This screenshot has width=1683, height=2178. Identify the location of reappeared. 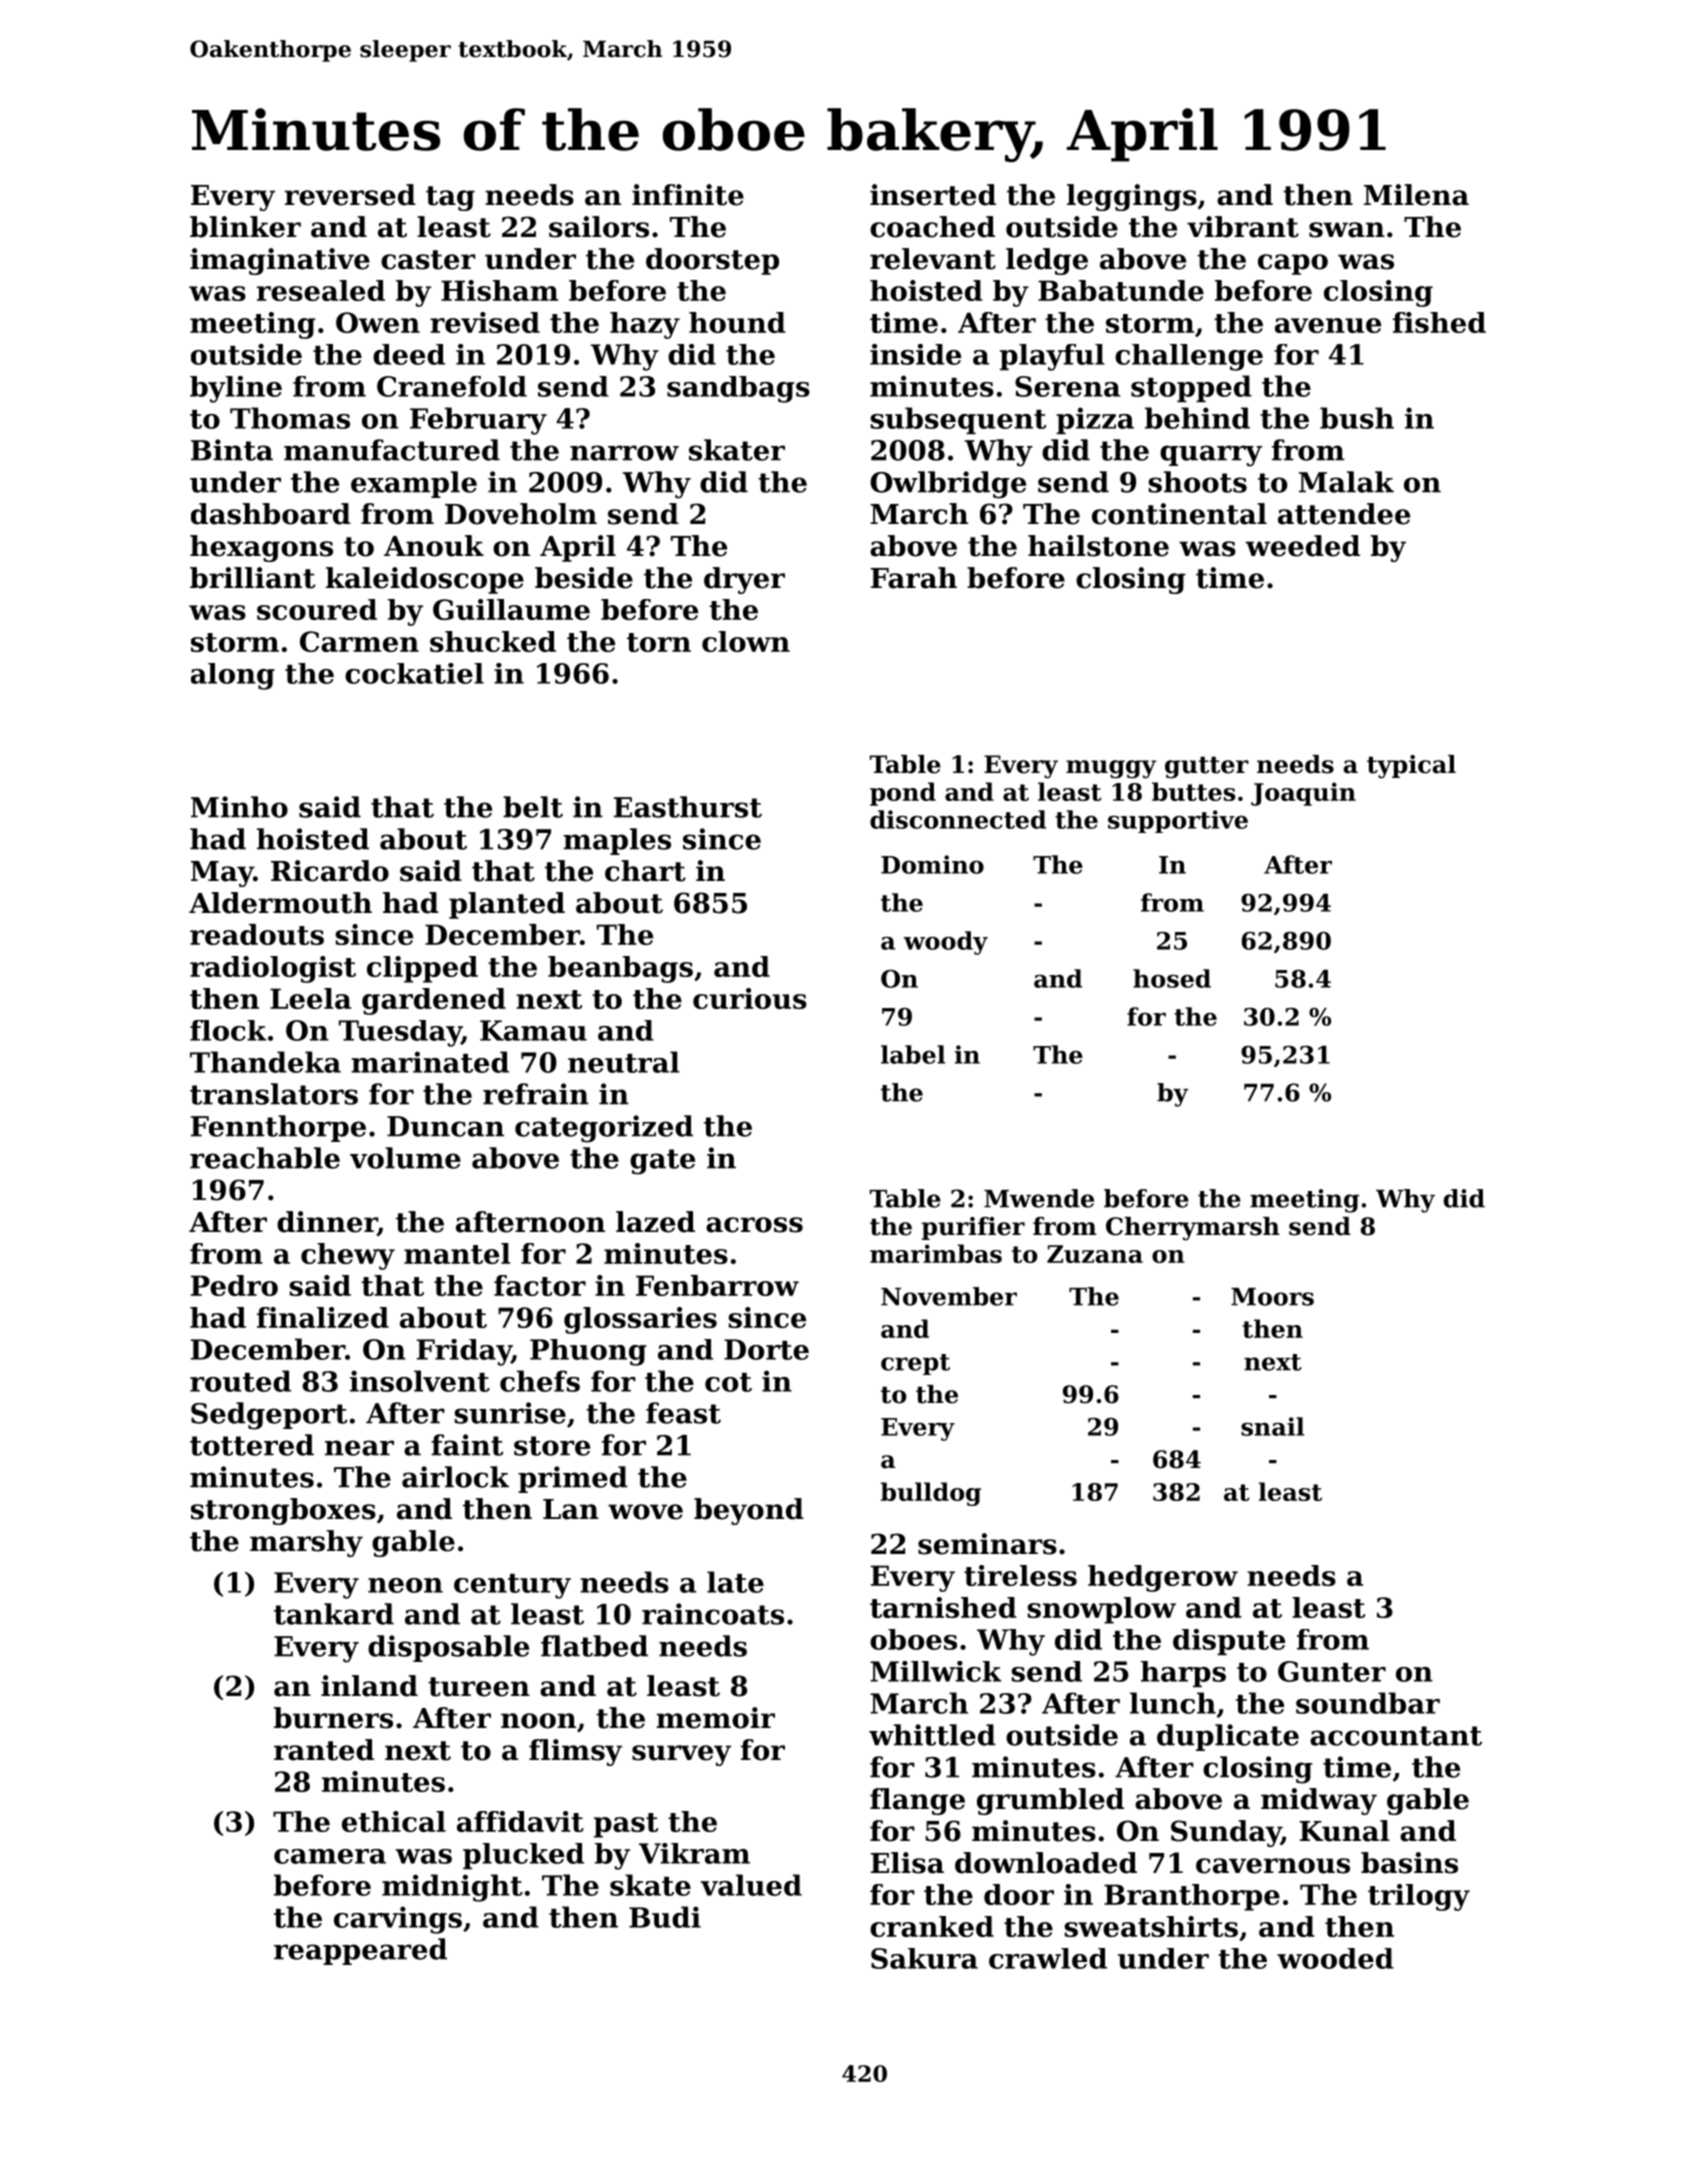
(360, 1951).
